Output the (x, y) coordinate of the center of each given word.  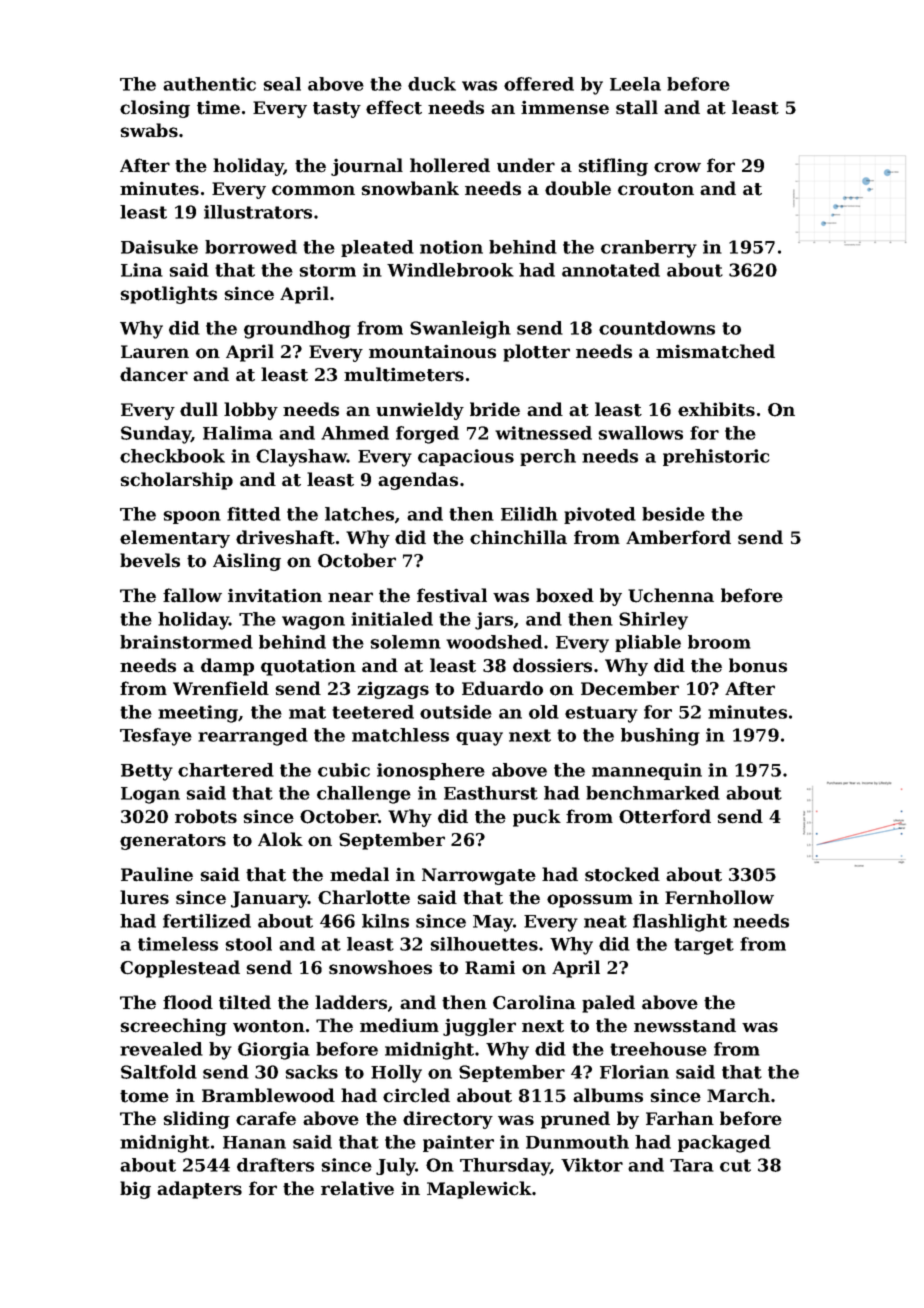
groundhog (297, 330)
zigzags (393, 690)
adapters (199, 1190)
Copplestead (180, 969)
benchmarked (653, 793)
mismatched (715, 351)
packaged (724, 1144)
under (526, 165)
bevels (150, 560)
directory (448, 1120)
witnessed (543, 433)
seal (282, 84)
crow (677, 167)
